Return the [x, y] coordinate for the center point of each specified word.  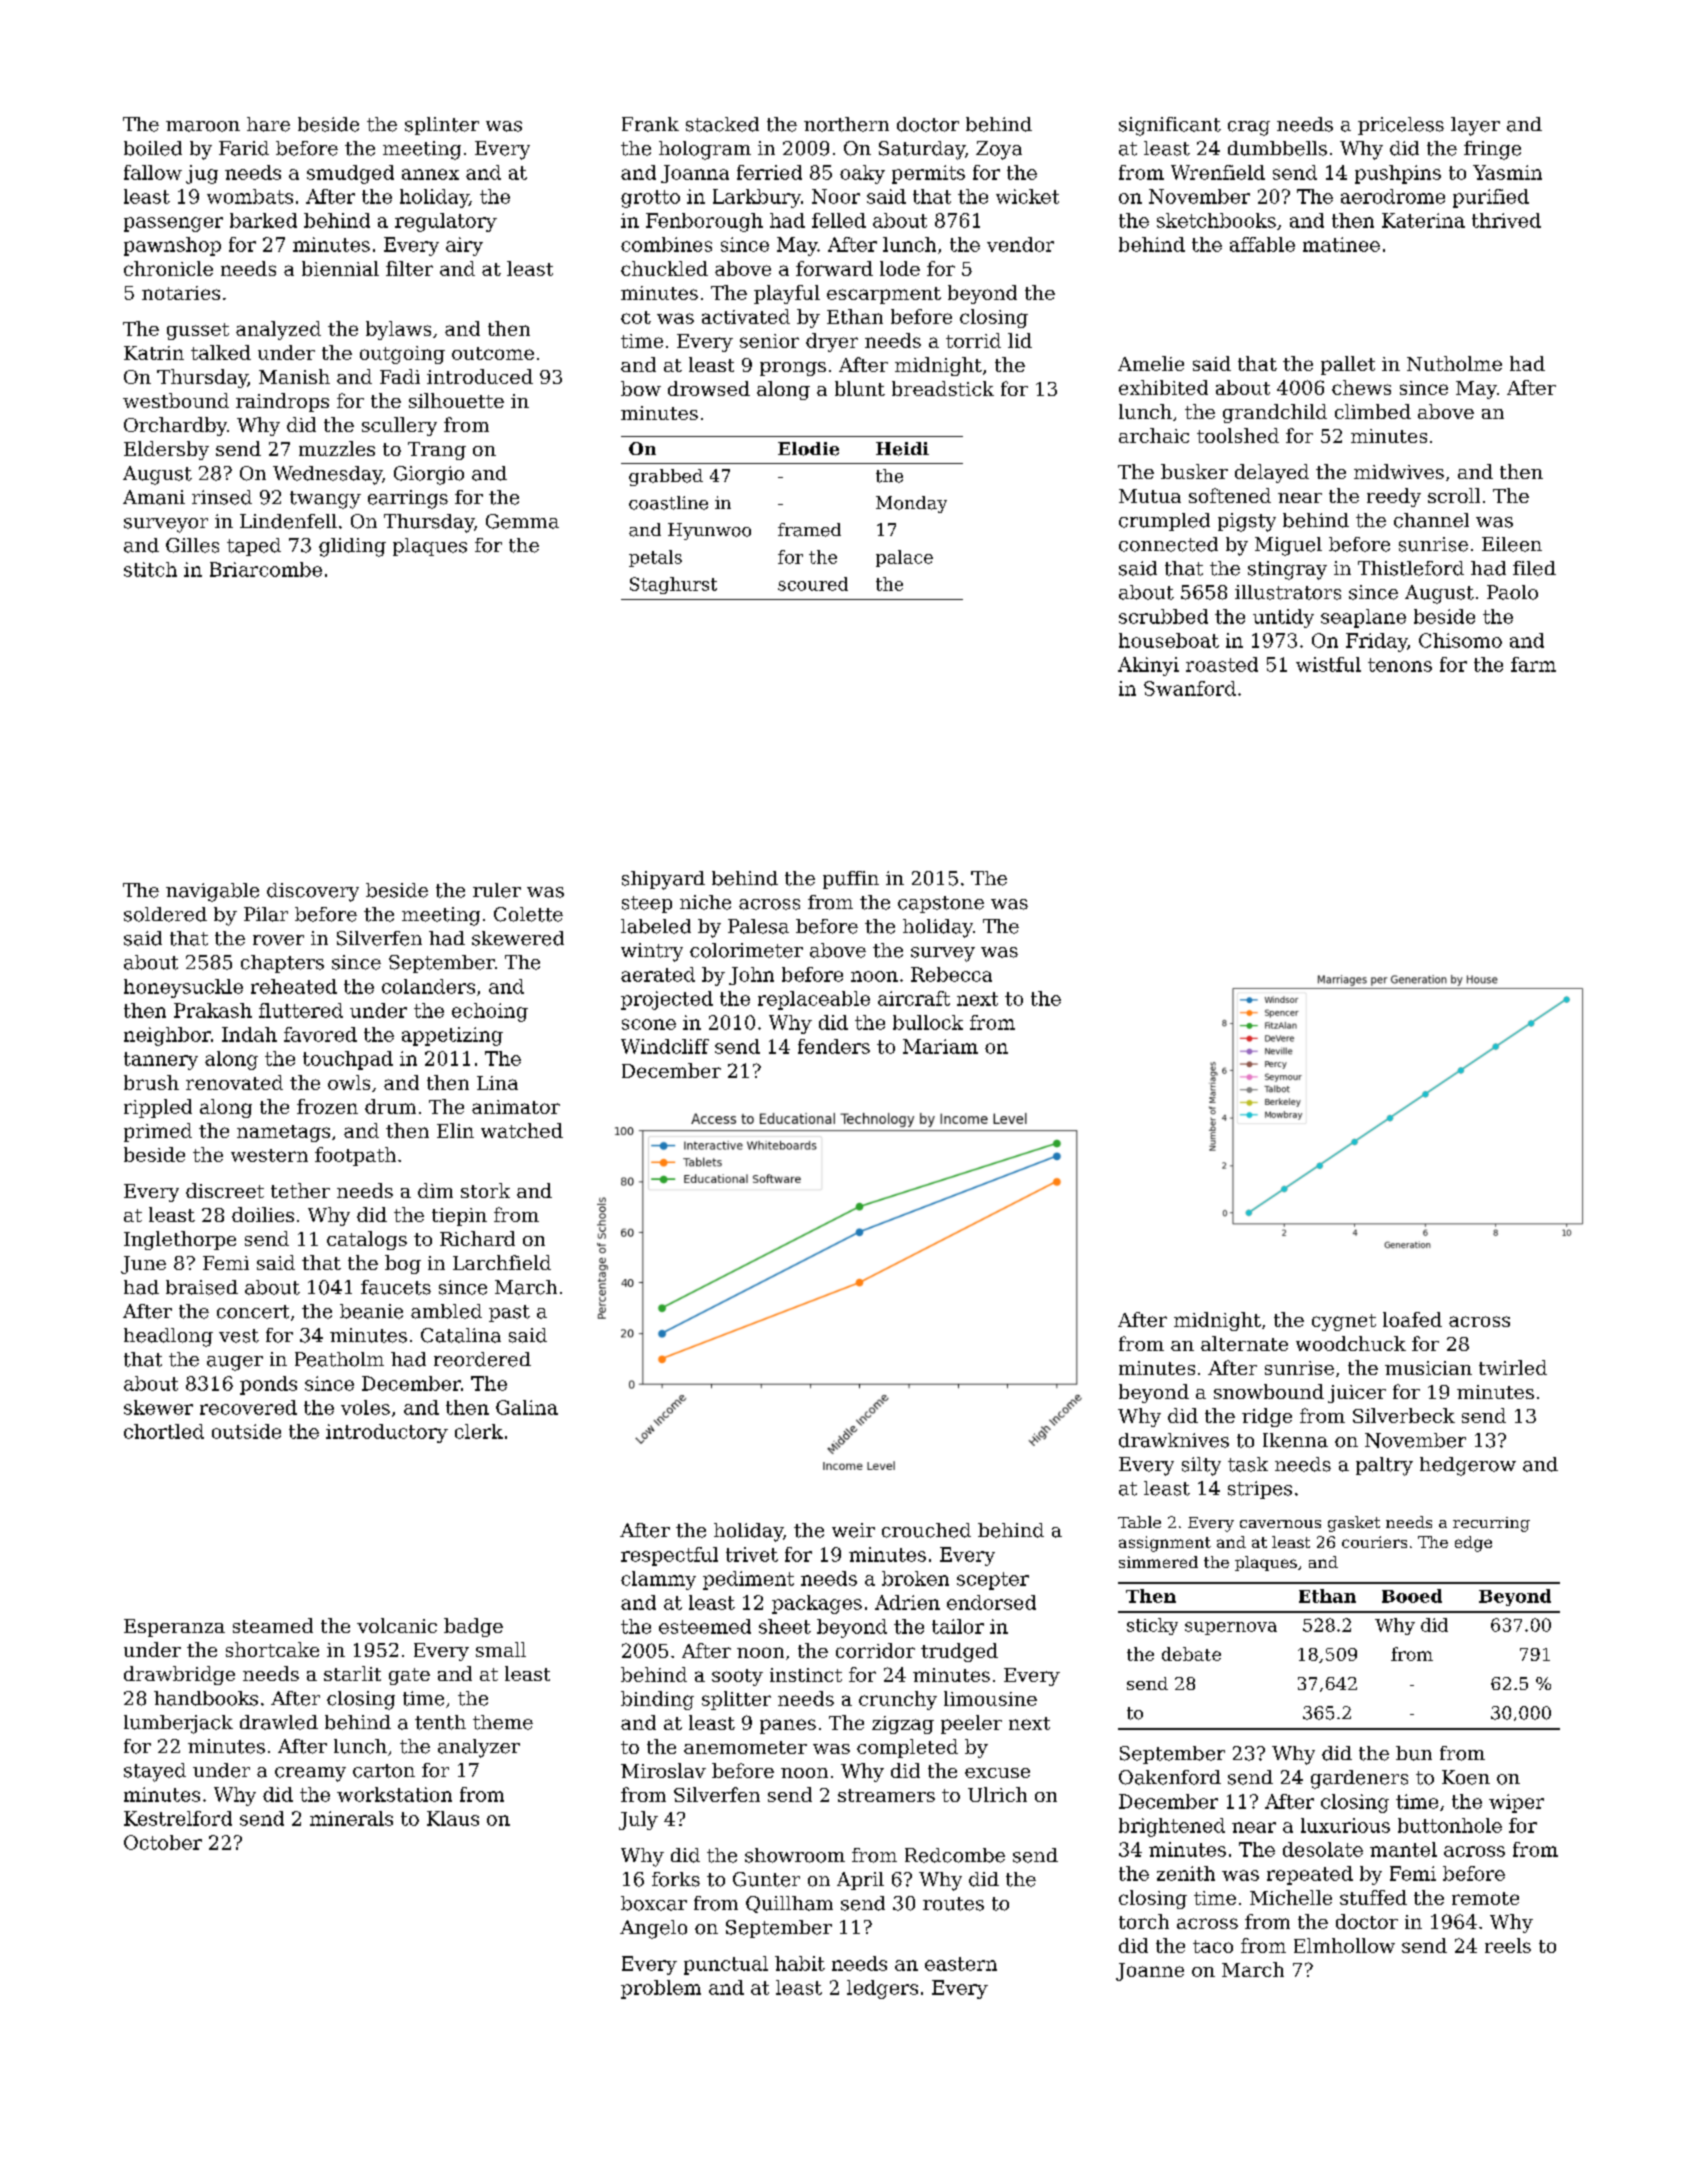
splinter [442, 126]
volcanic [397, 1625]
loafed [1412, 1319]
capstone [941, 904]
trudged [959, 1652]
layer [1475, 126]
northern [846, 124]
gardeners [1359, 1779]
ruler [497, 890]
